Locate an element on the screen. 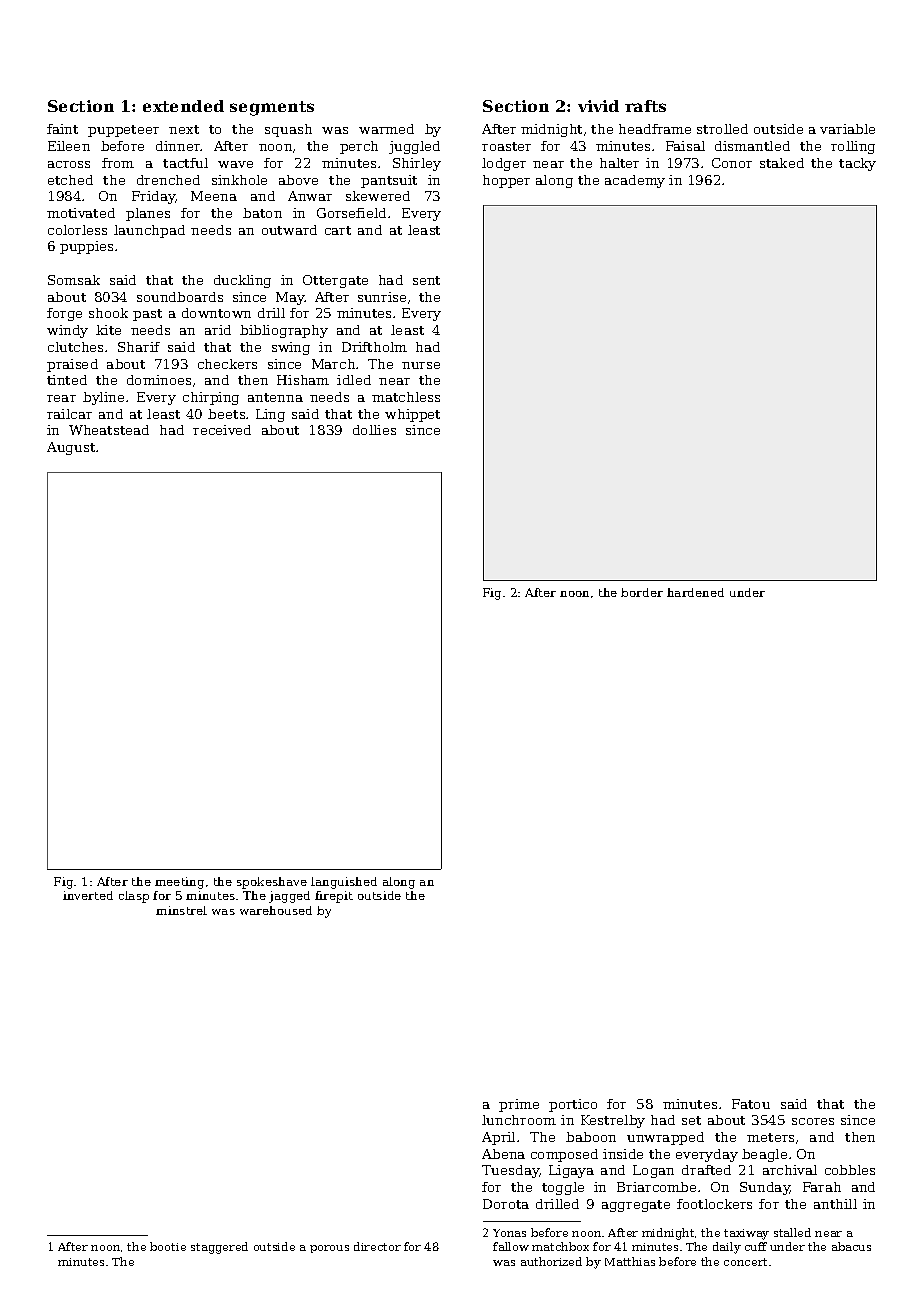 The image size is (924, 1308). minstrel is located at coordinates (181, 910).
